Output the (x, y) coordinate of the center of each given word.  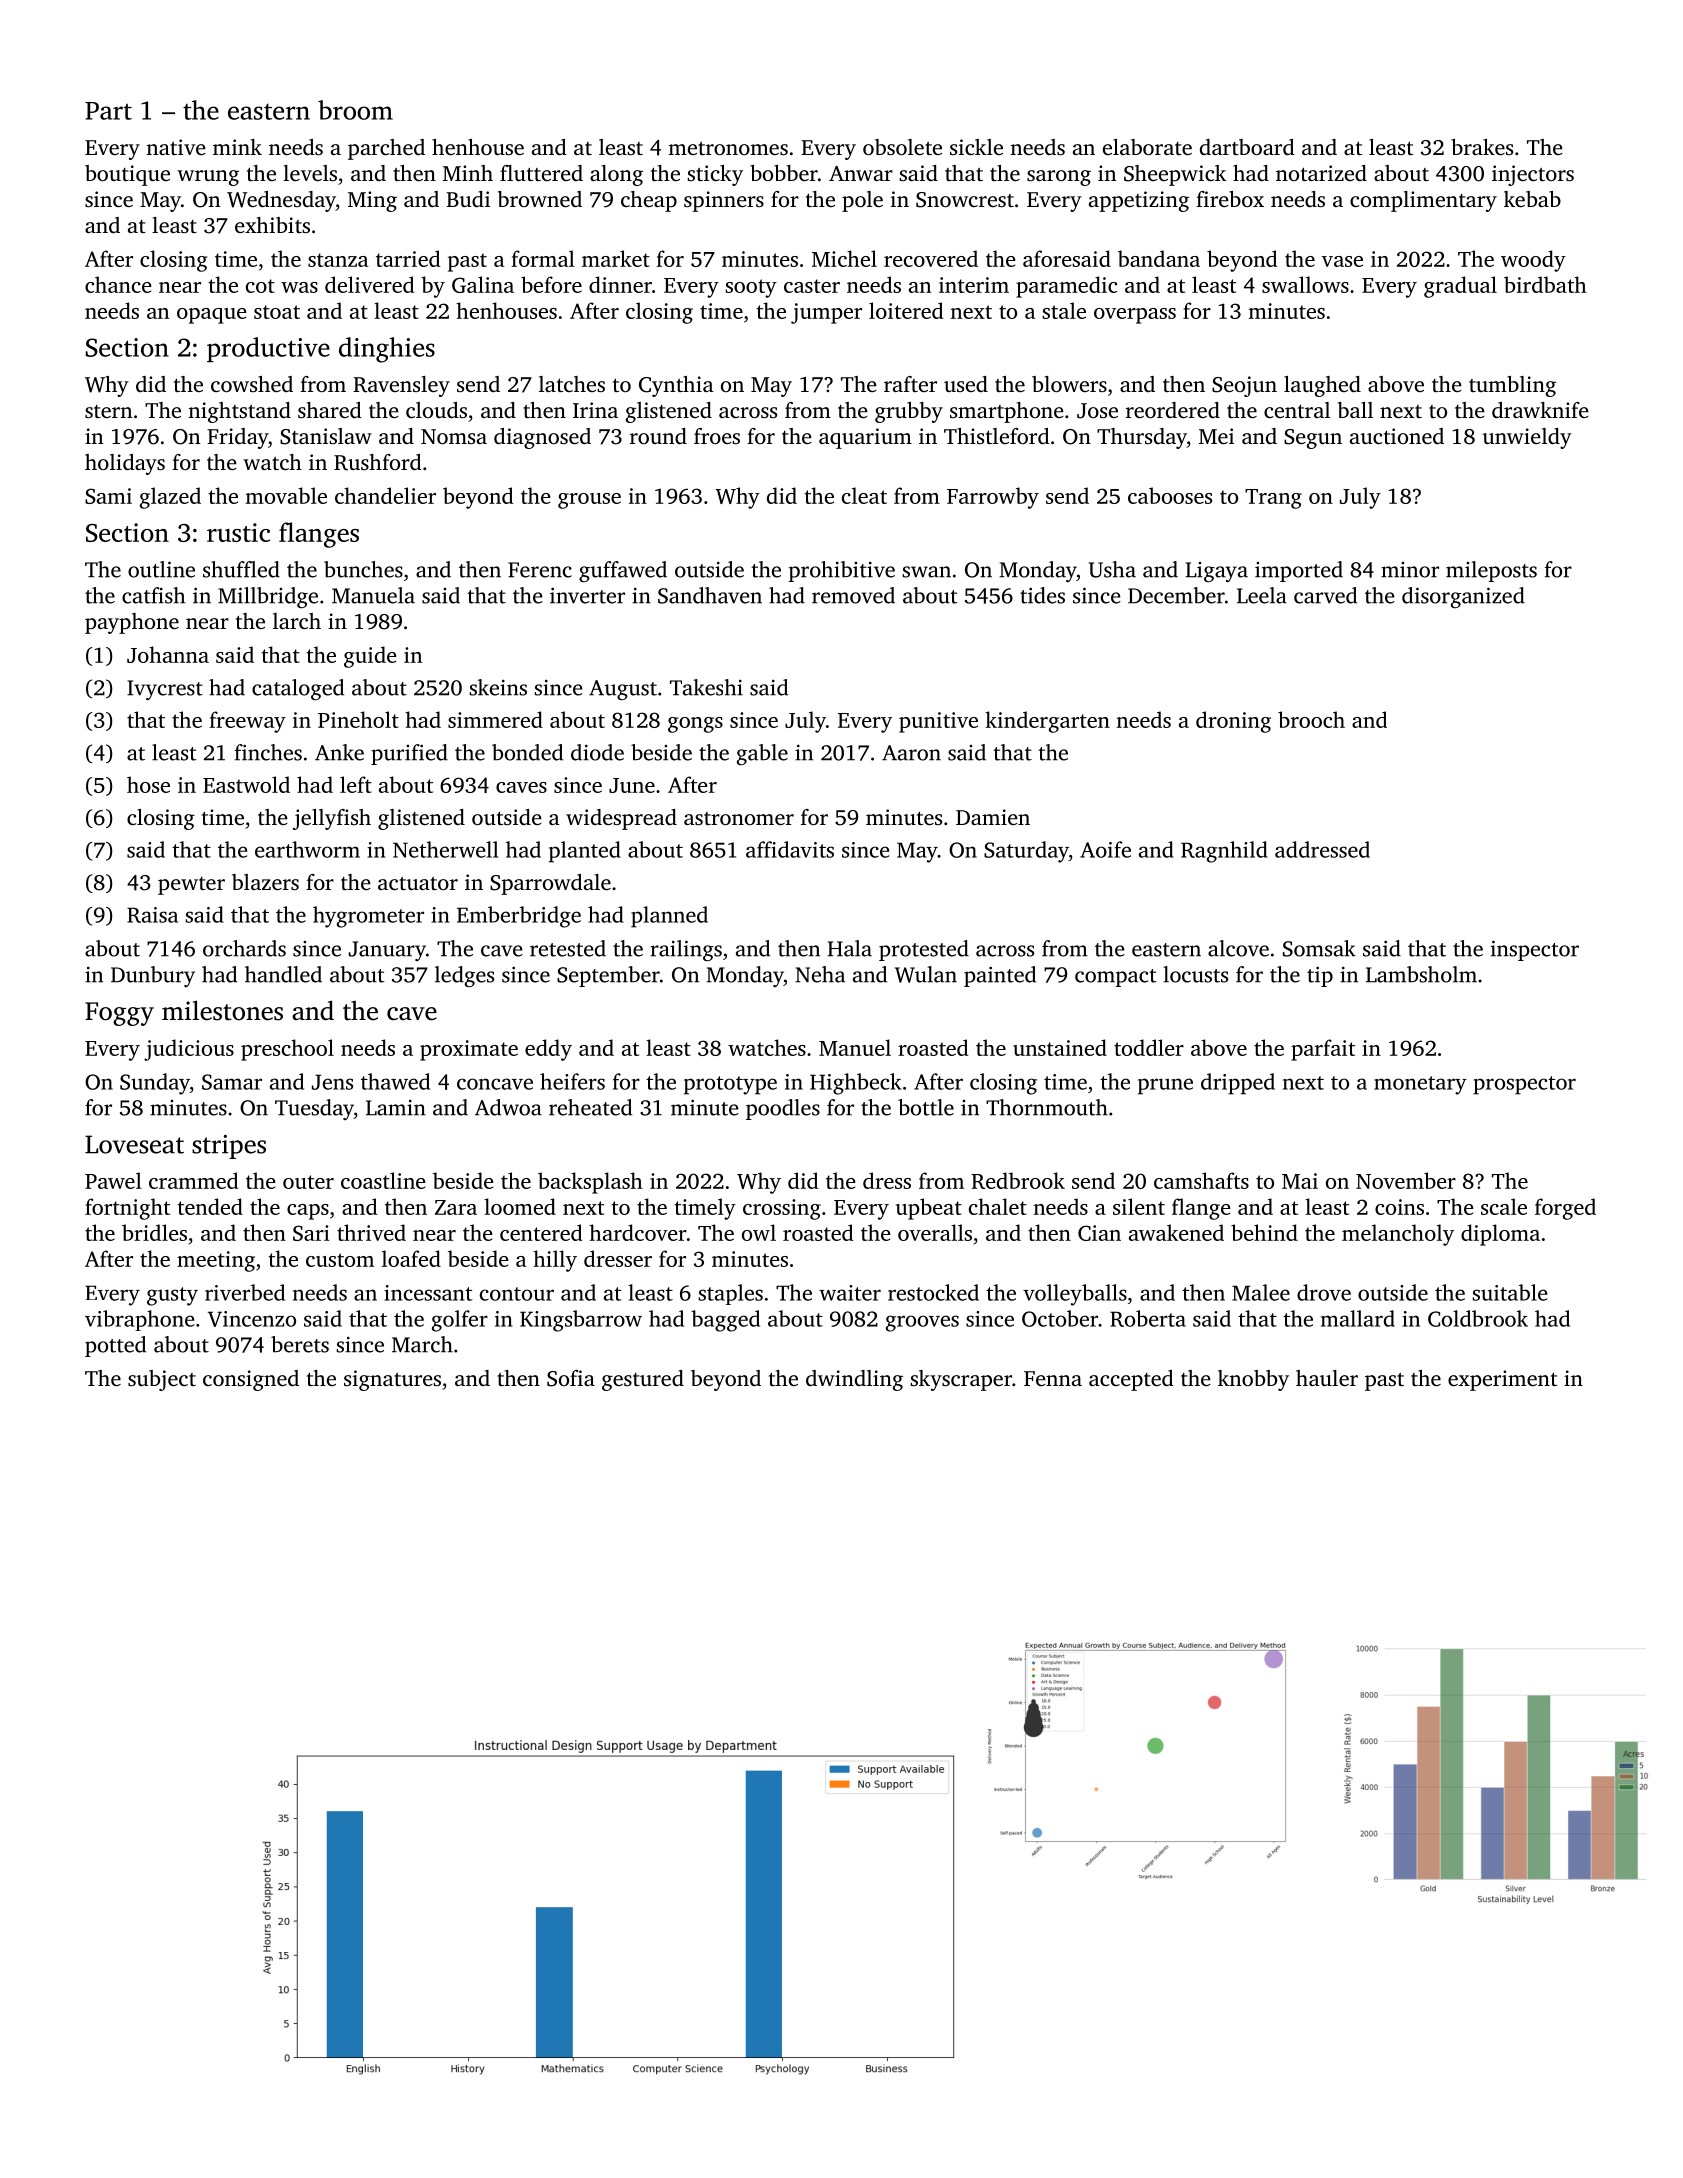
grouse (589, 501)
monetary (1420, 1085)
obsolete (902, 147)
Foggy (119, 1014)
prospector (1524, 1085)
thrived (371, 1232)
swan (926, 572)
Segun (1313, 439)
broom (355, 110)
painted (1000, 976)
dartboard (1247, 147)
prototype (730, 1085)
